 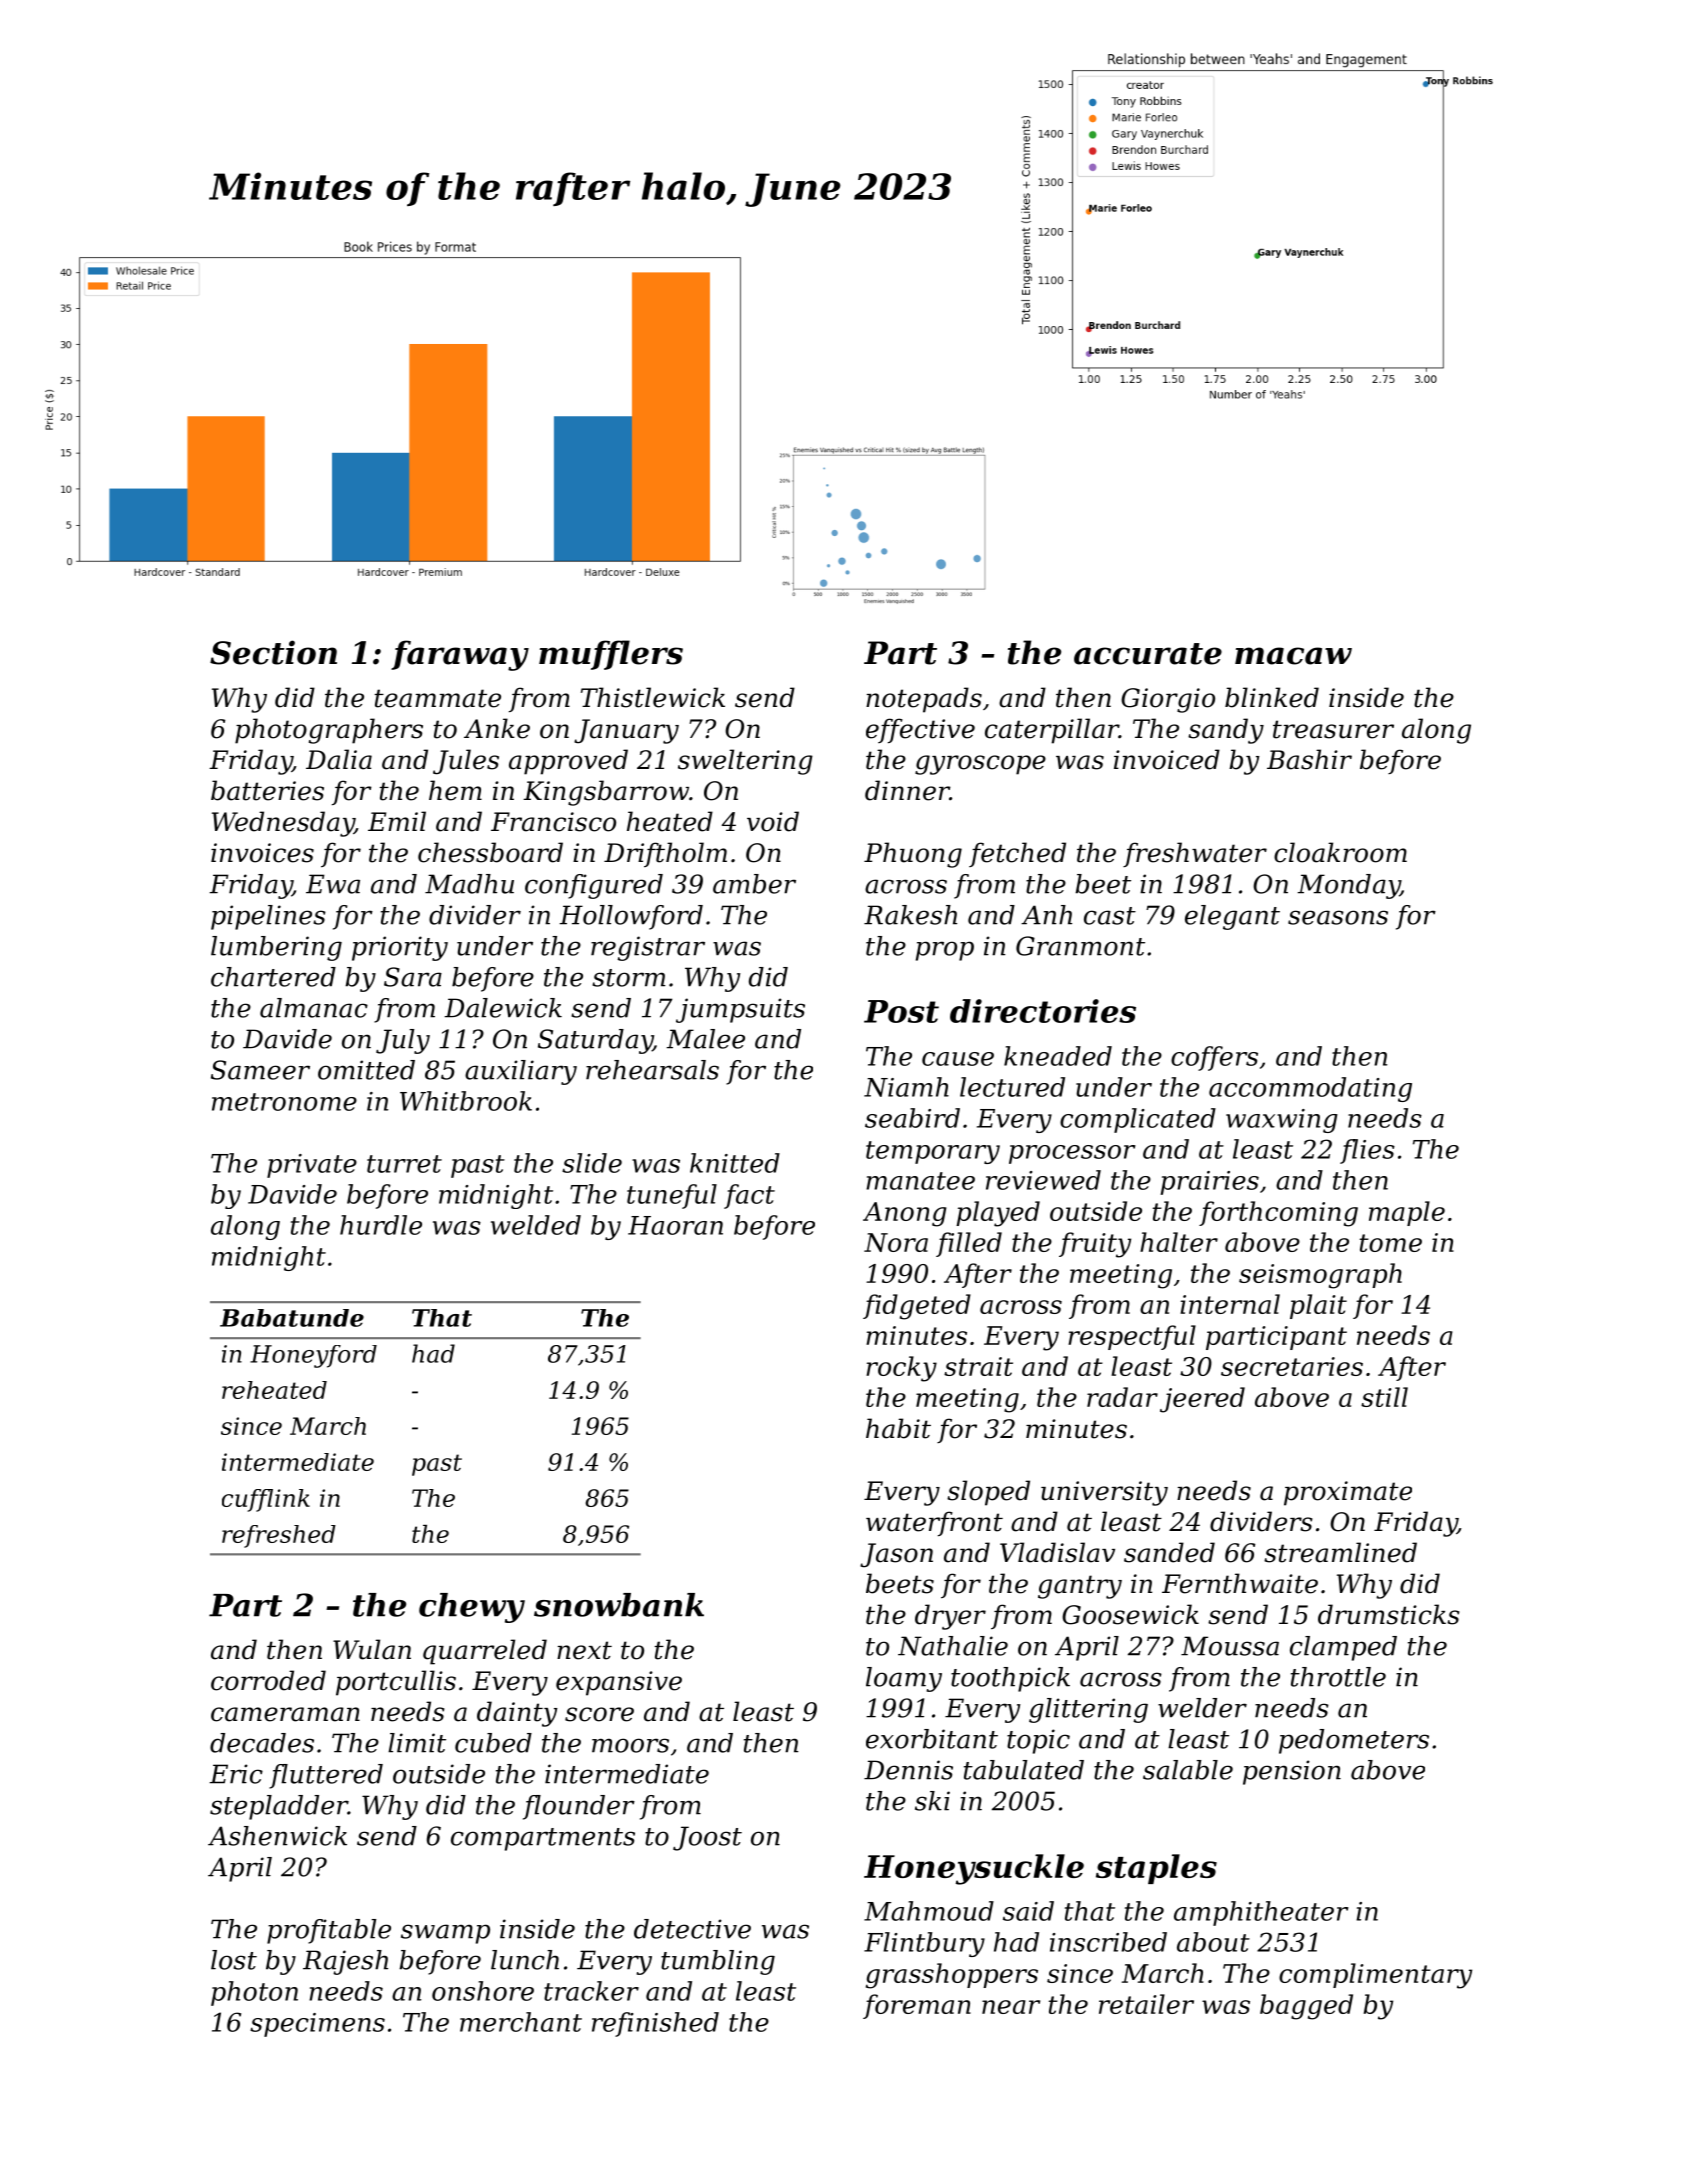 I want to click on macaw, so click(x=1293, y=656).
